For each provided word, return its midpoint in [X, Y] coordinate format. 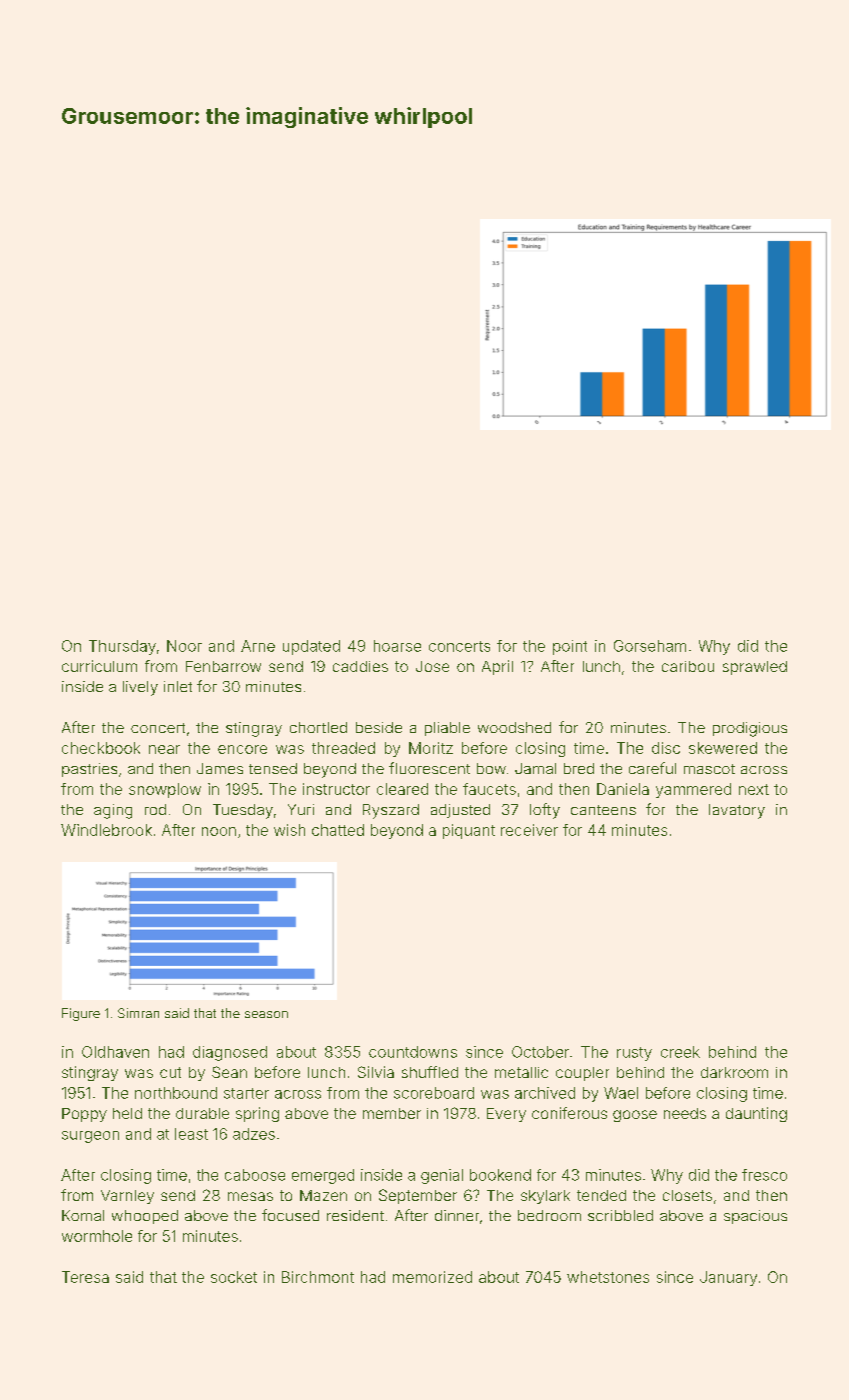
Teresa [85, 1277]
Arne [258, 646]
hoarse [397, 646]
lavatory [737, 811]
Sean [229, 1072]
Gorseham [650, 646]
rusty [634, 1054]
